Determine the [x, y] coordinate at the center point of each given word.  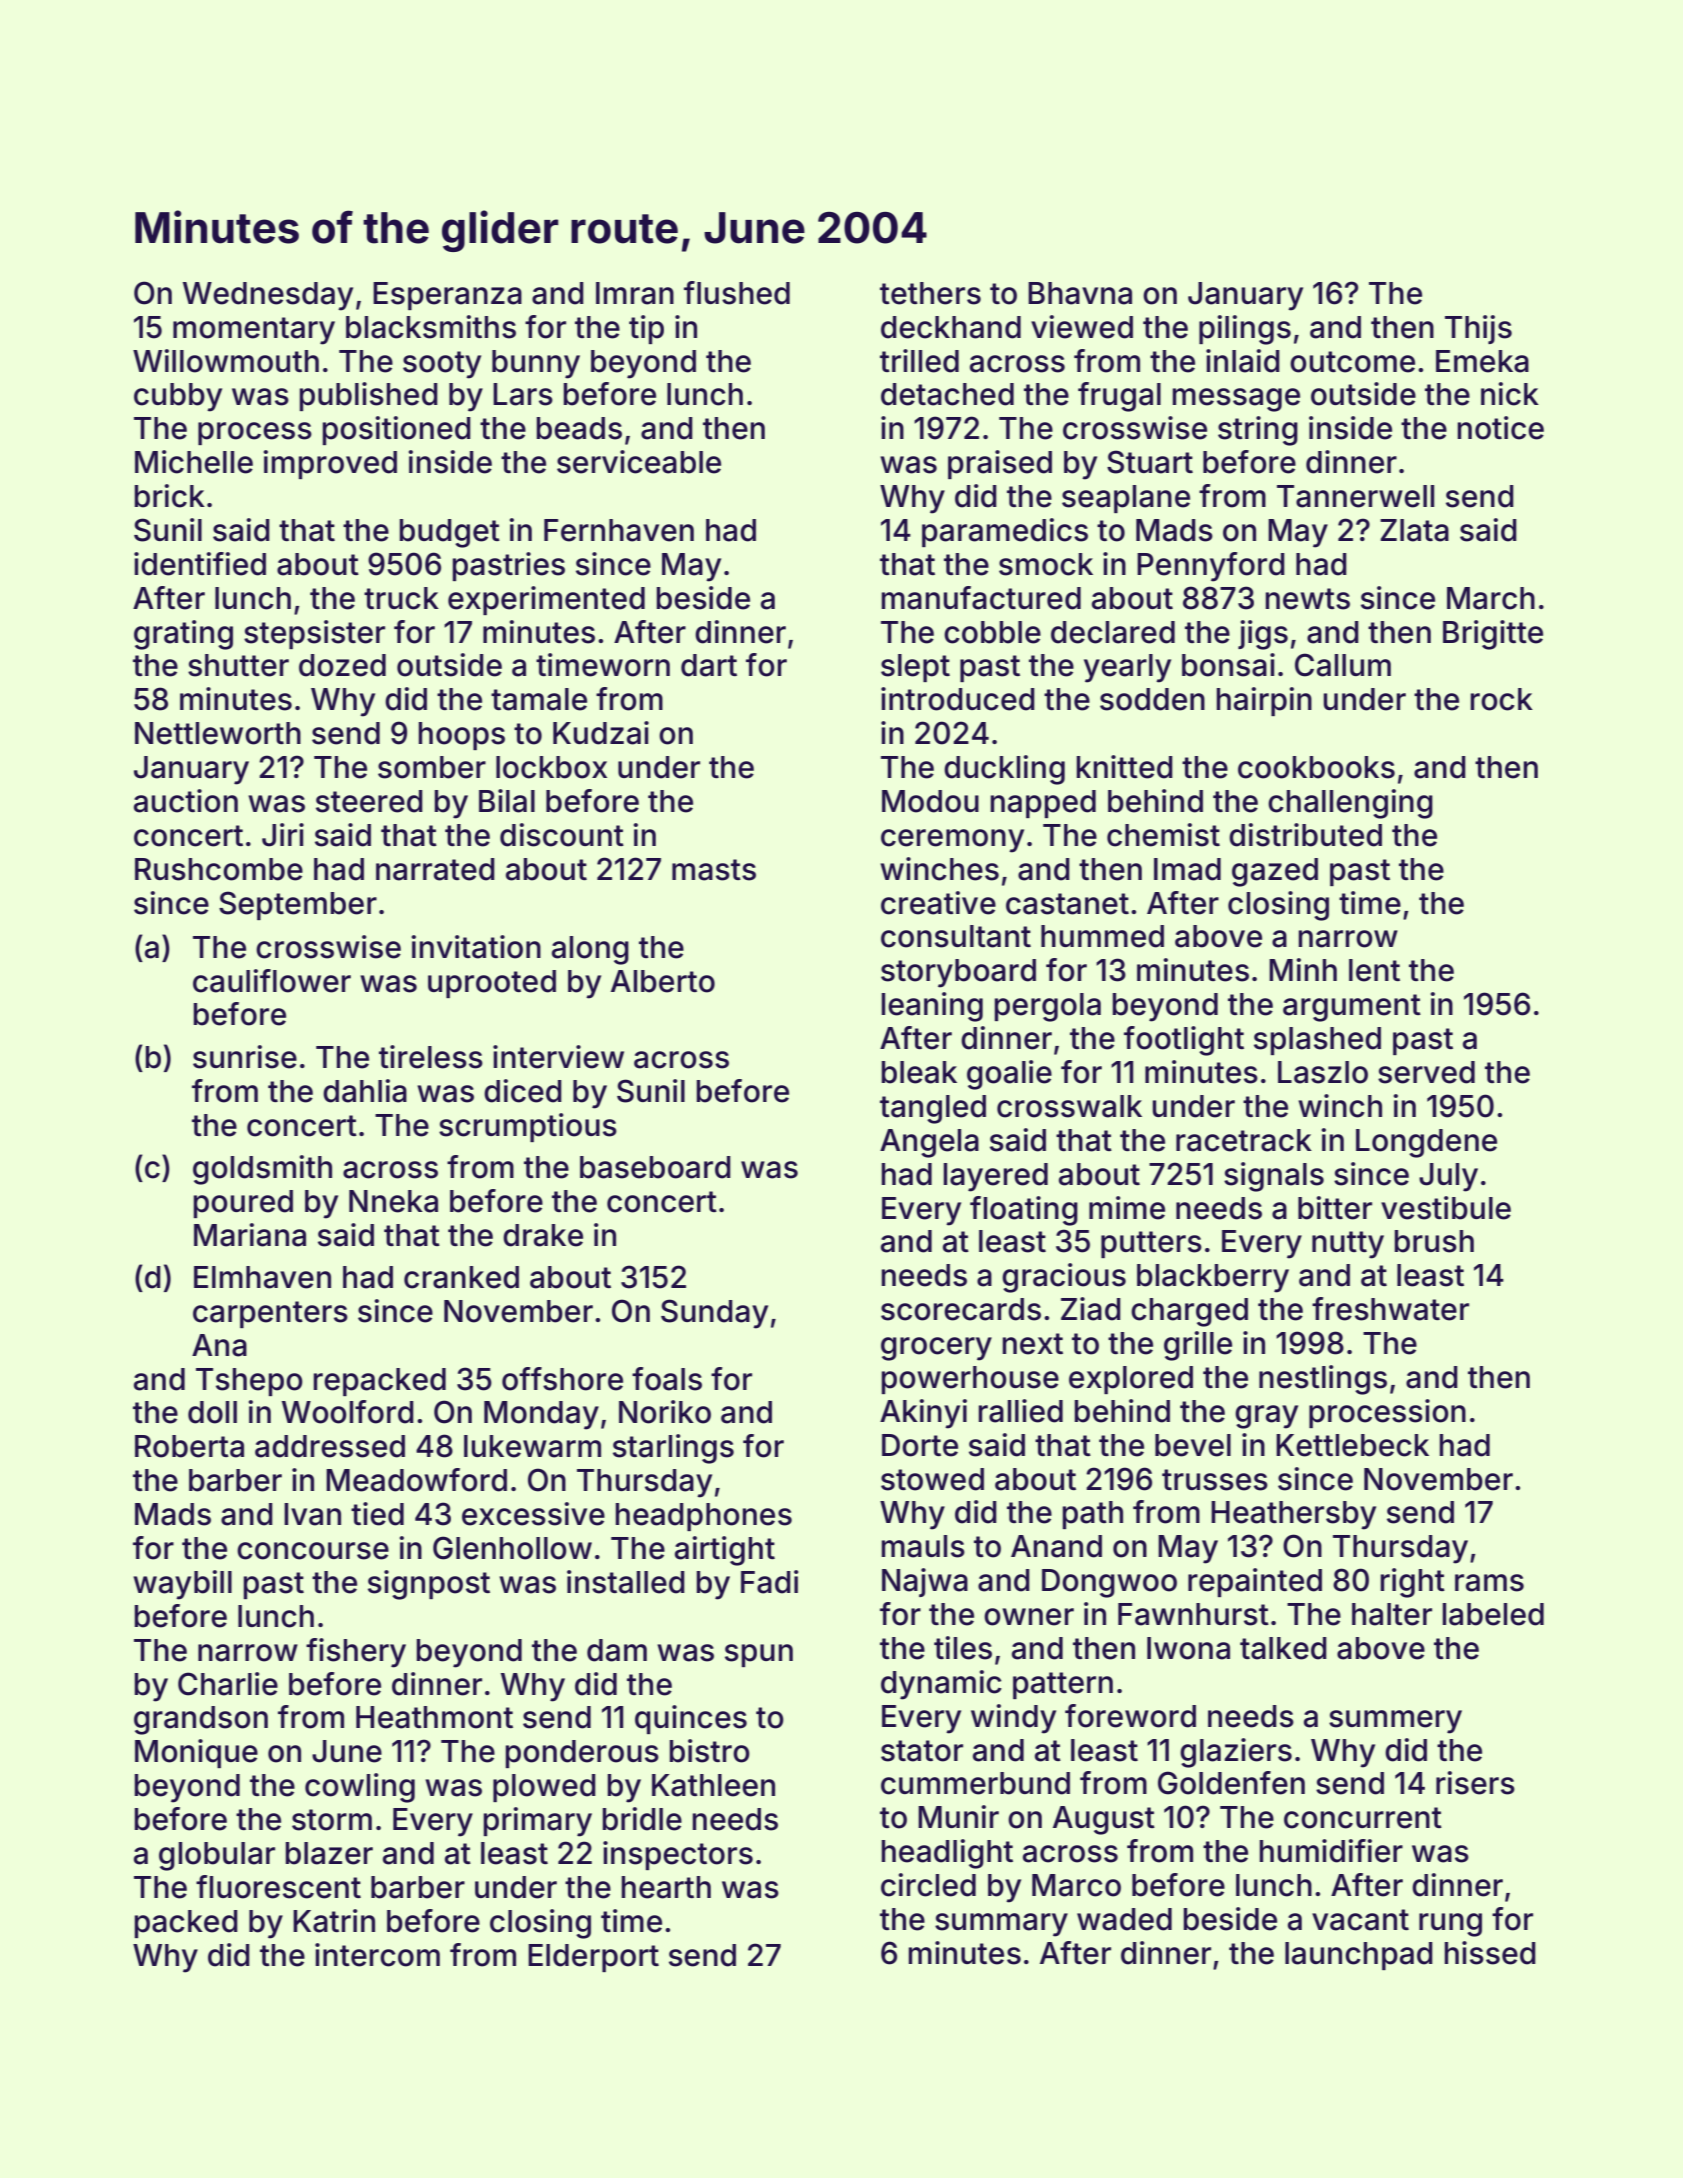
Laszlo [1323, 1072]
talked [1283, 1648]
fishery [356, 1653]
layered [995, 1177]
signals [1274, 1177]
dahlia [365, 1091]
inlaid [1243, 361]
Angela [929, 1143]
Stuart [1150, 462]
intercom [377, 1955]
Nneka [393, 1201]
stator [922, 1751]
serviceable [639, 462]
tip [646, 329]
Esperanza [447, 296]
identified [200, 564]
